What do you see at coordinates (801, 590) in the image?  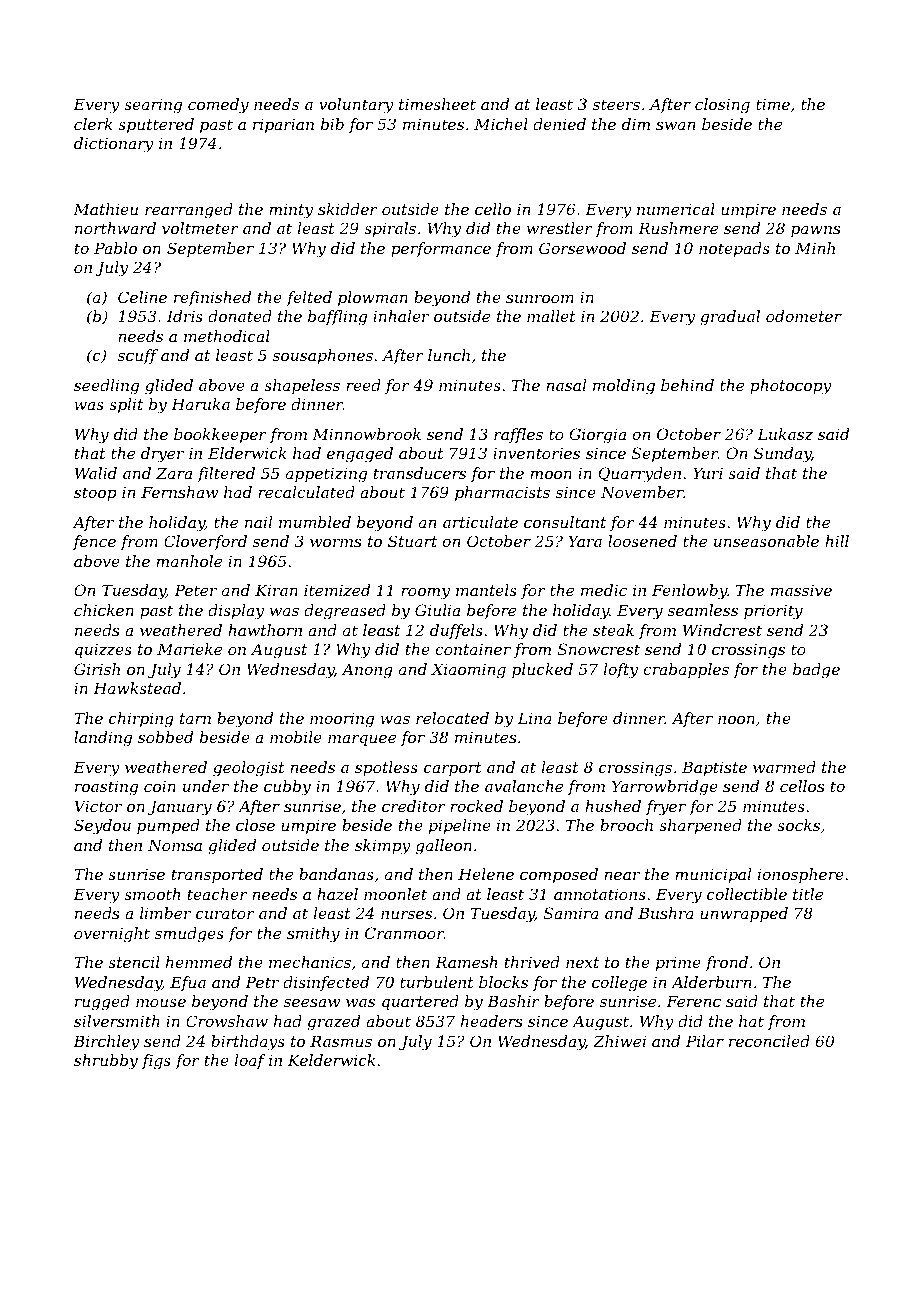 I see `massive` at bounding box center [801, 590].
